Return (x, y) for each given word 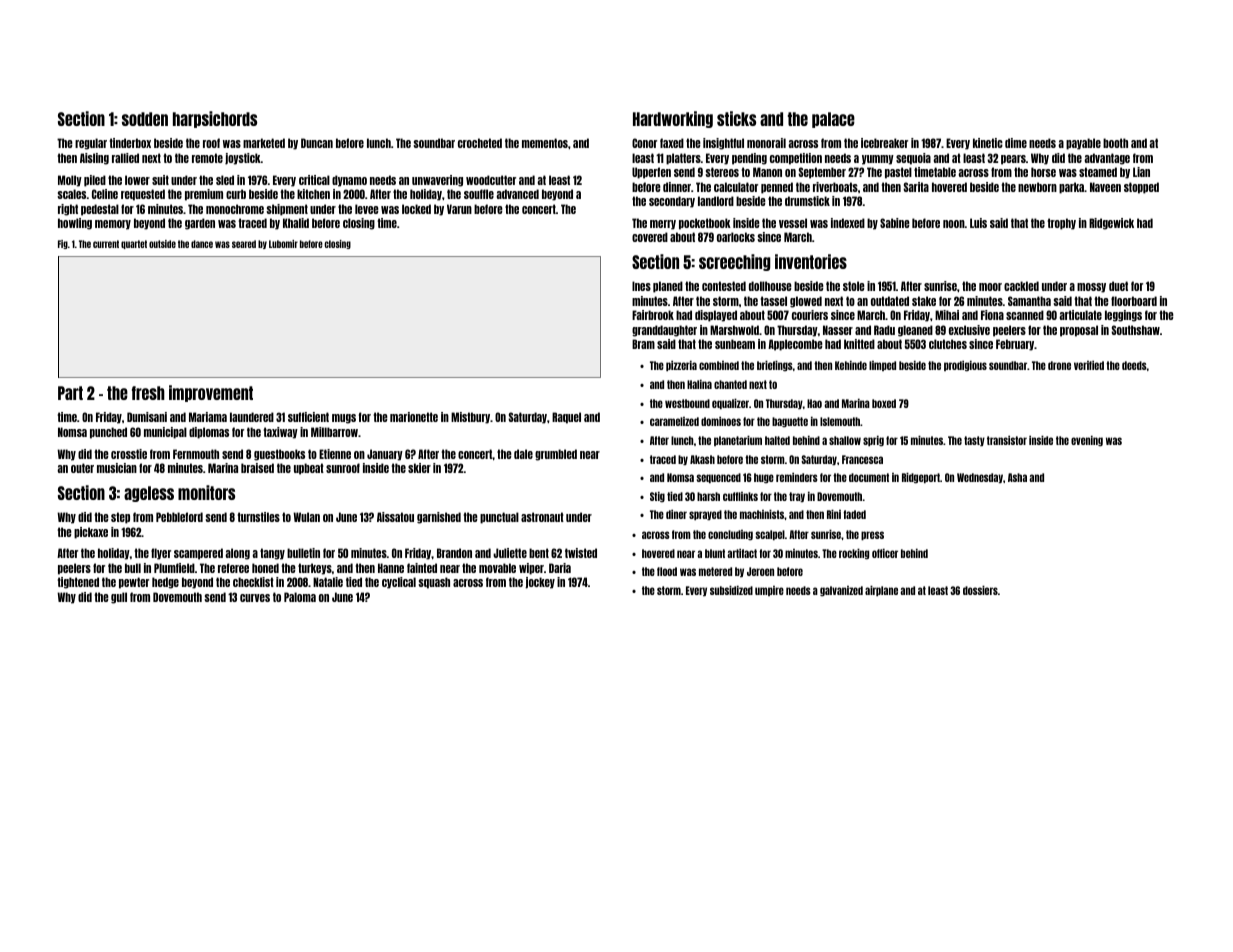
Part (70, 393)
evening (1087, 440)
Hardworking (673, 119)
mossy (1091, 288)
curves (255, 598)
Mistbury (470, 418)
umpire (769, 591)
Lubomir (283, 244)
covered (650, 237)
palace (833, 120)
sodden (145, 119)
